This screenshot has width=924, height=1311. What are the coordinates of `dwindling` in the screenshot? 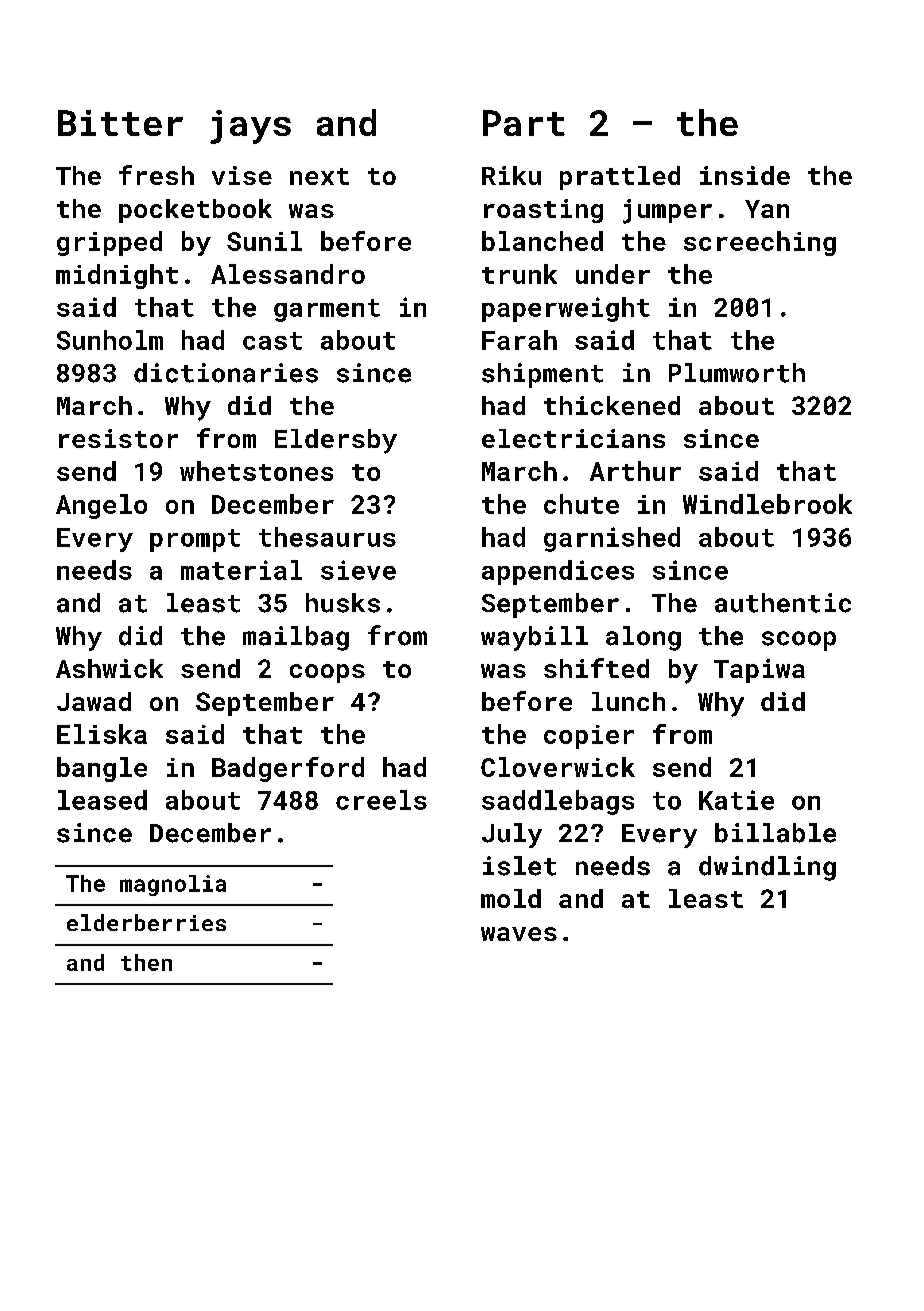 It's located at (767, 868).
